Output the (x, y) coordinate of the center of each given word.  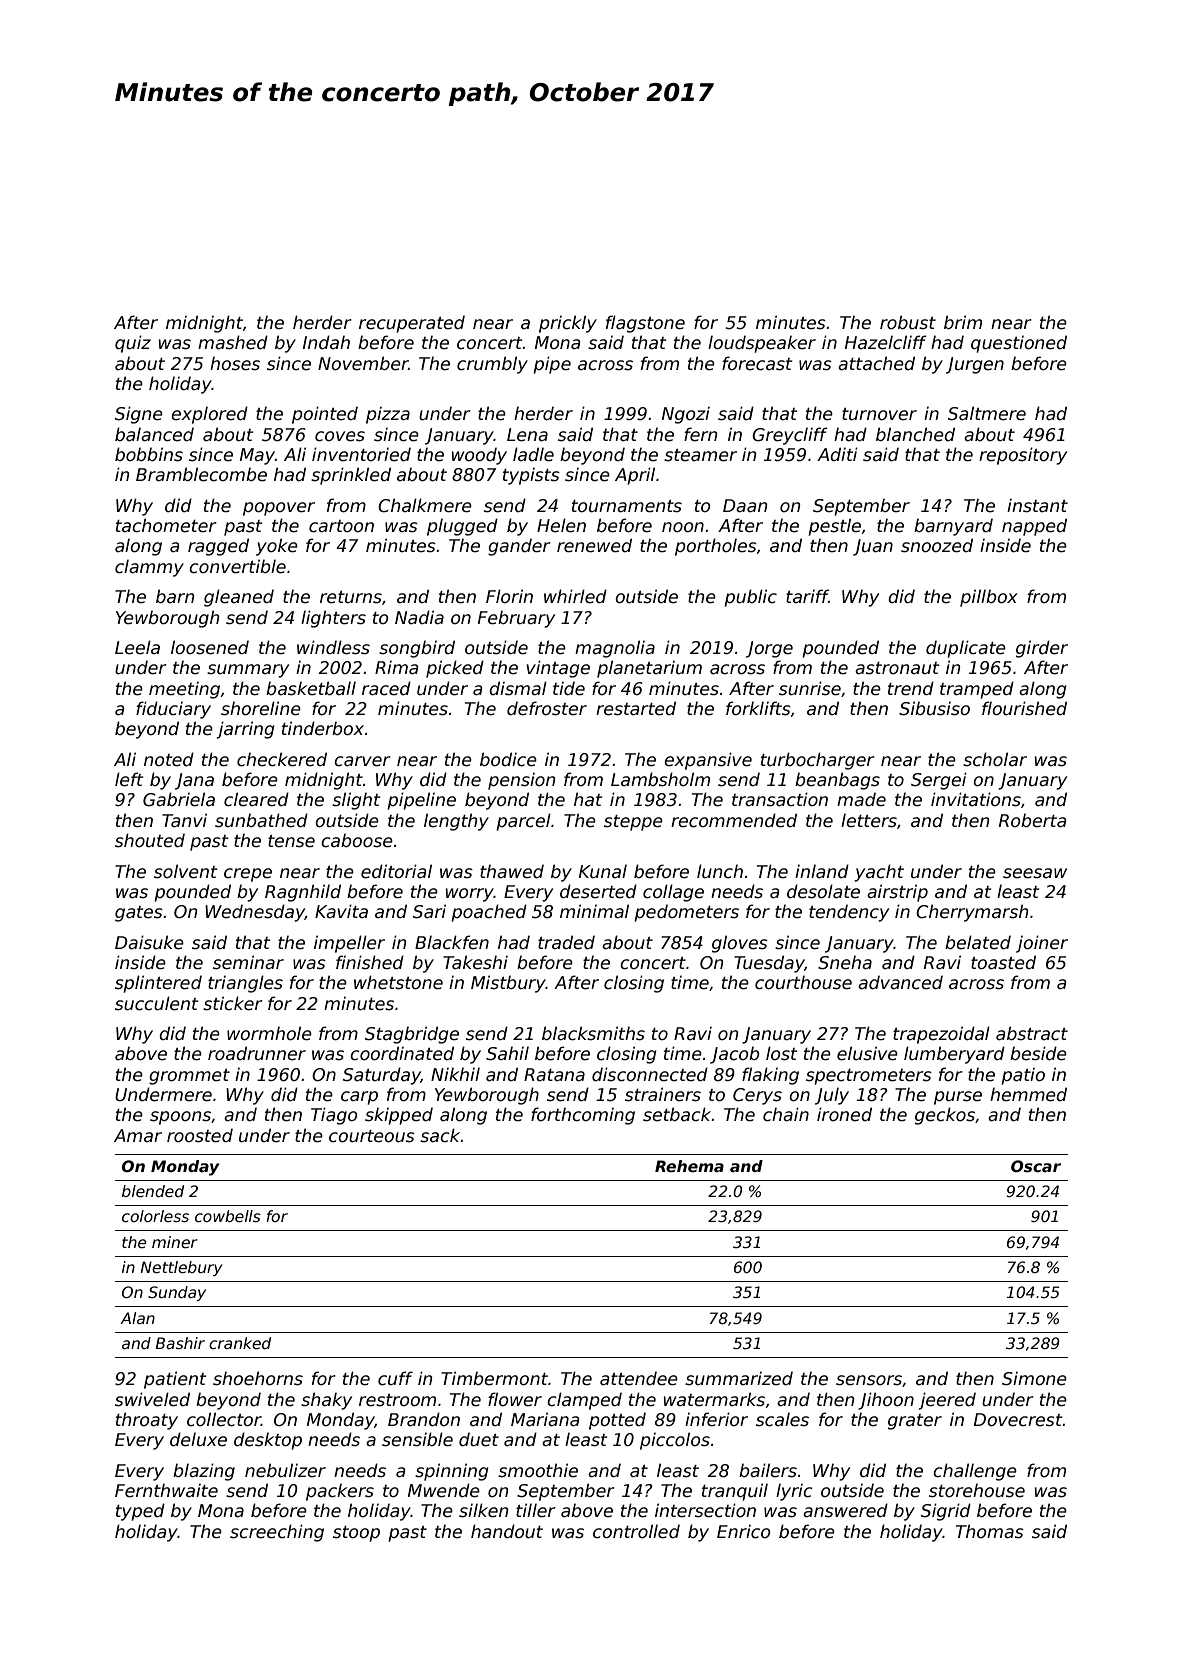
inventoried (361, 454)
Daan (745, 506)
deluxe (198, 1439)
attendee (639, 1378)
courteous (372, 1136)
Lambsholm (660, 779)
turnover (879, 414)
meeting (184, 690)
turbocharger (818, 761)
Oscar (1036, 1166)
